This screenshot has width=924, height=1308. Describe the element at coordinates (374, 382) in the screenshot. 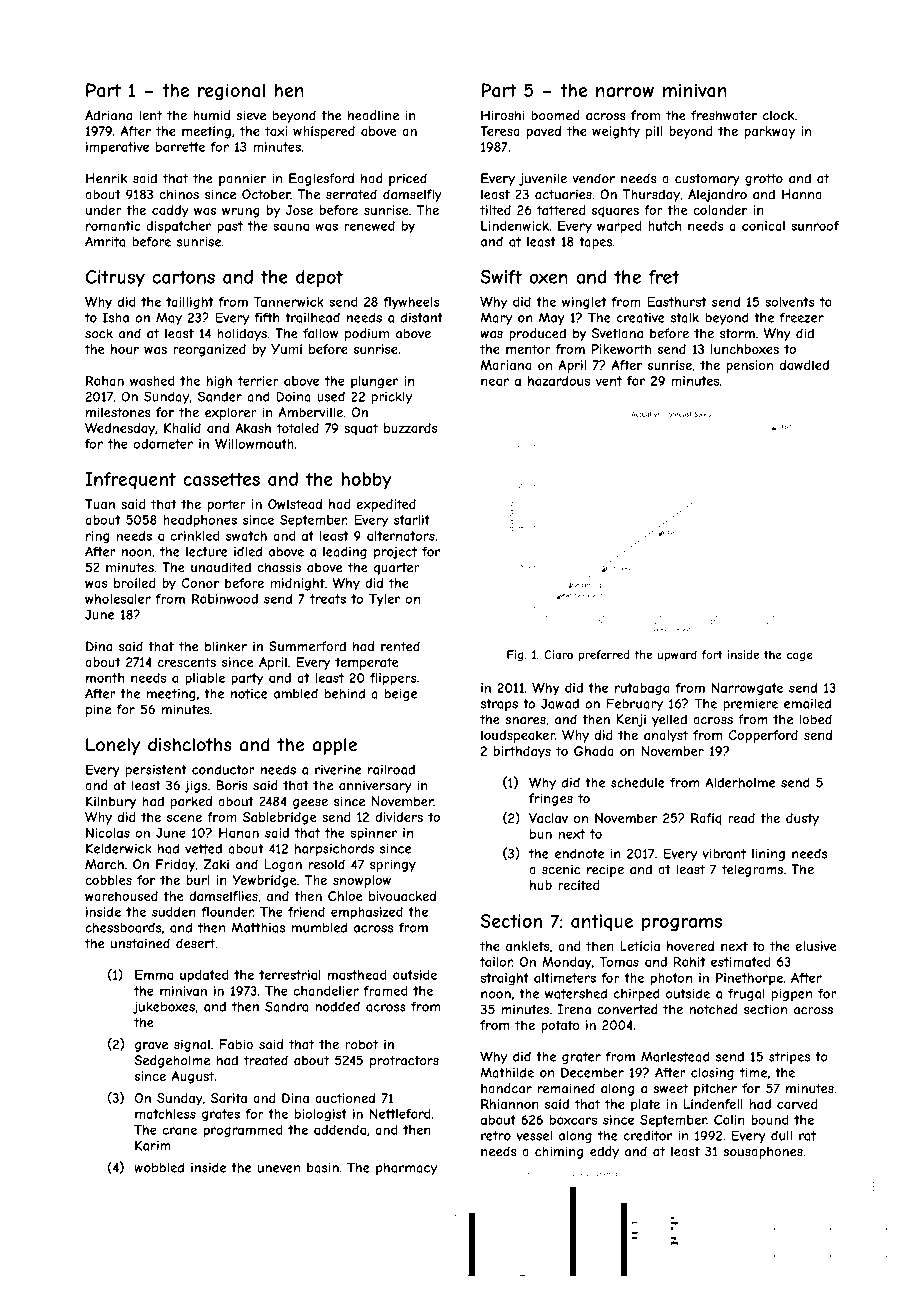

I see `plunger` at that location.
